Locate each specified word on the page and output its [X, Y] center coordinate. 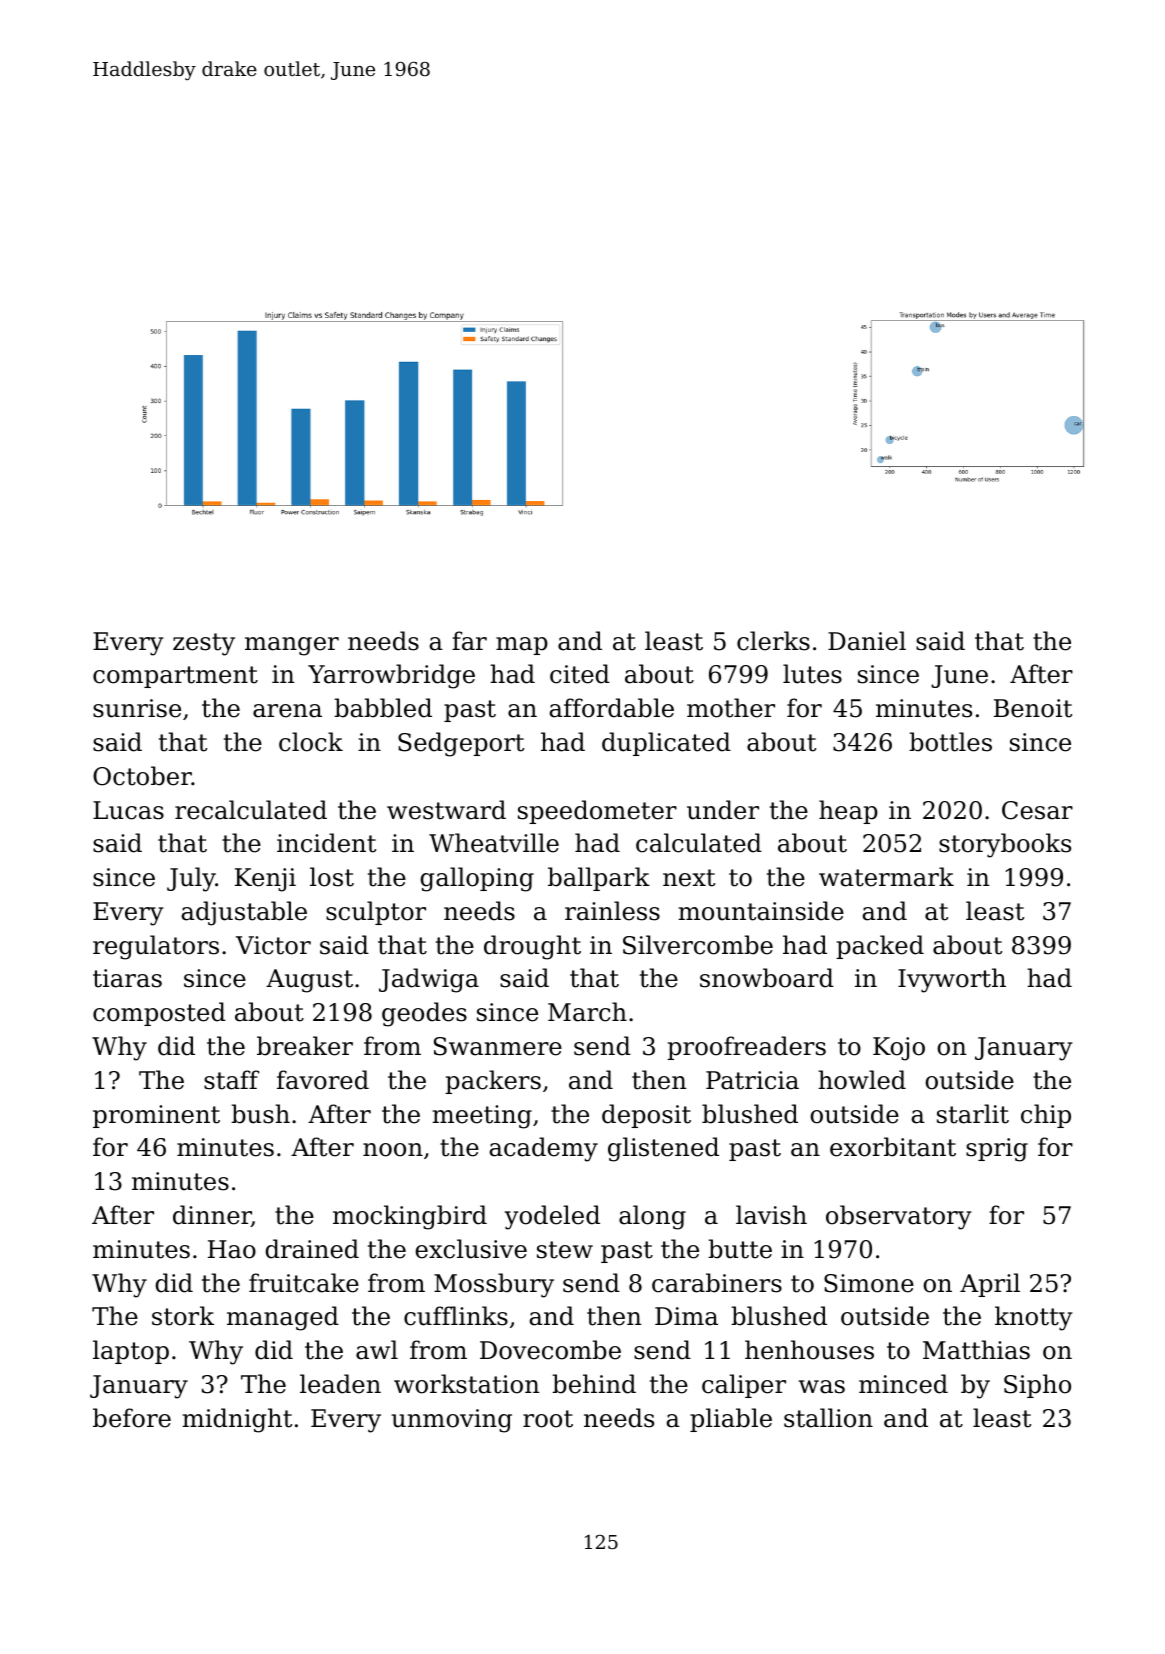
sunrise [137, 708]
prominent [156, 1116]
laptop [131, 1352]
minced [903, 1384]
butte [740, 1249]
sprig [997, 1150]
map [522, 646]
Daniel [867, 641]
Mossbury [494, 1285]
